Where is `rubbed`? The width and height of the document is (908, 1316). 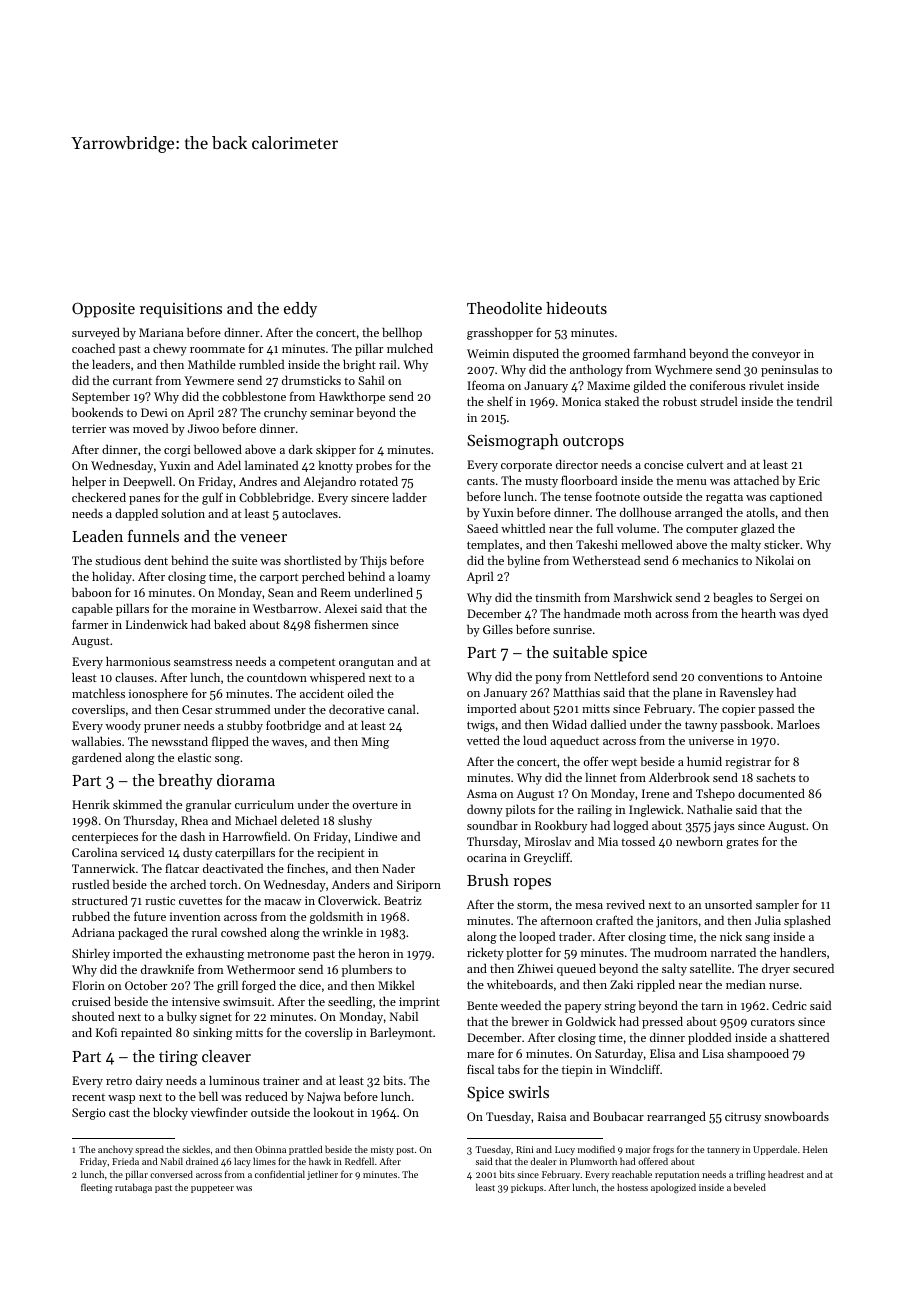
rubbed is located at coordinates (91, 916).
